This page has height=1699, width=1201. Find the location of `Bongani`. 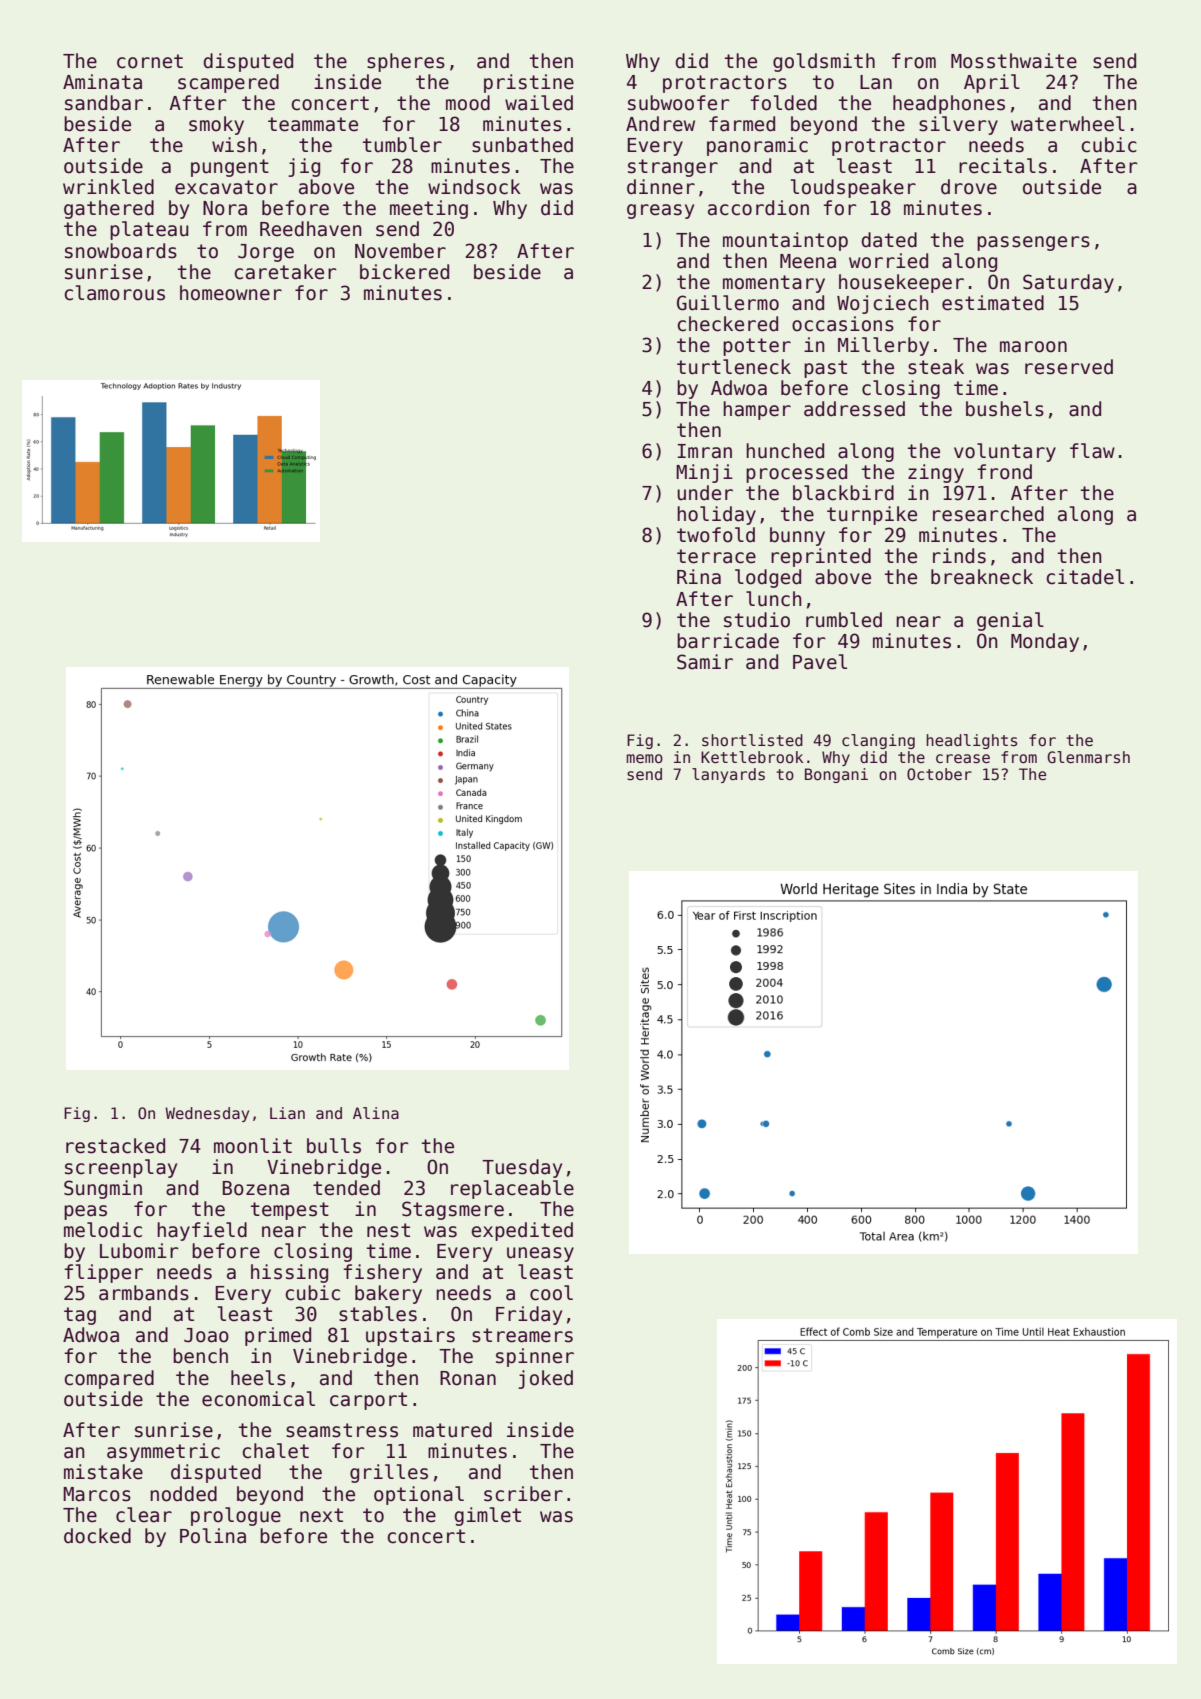

Bongani is located at coordinates (836, 775).
